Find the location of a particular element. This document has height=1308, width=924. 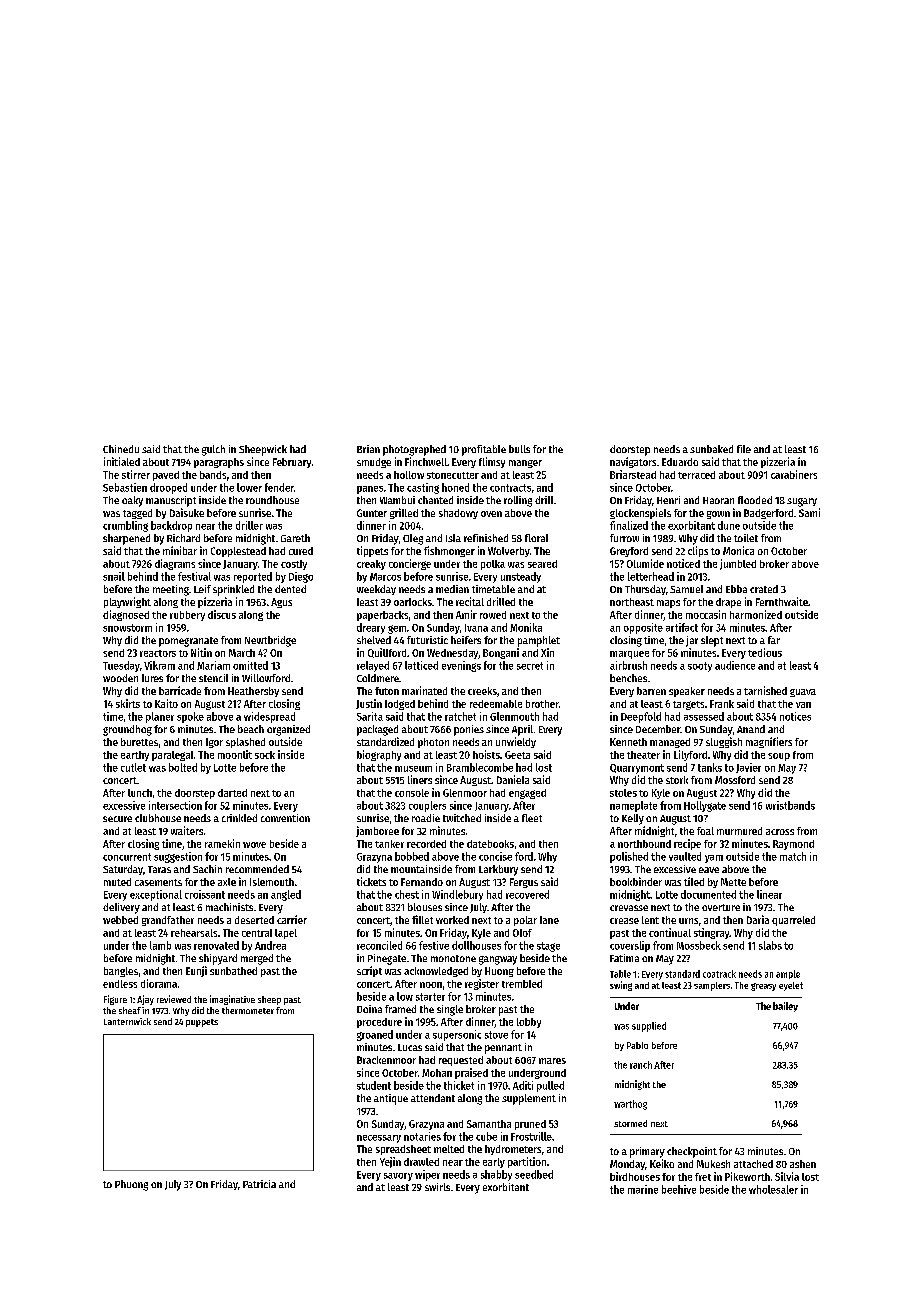

sunbaked is located at coordinates (711, 449).
